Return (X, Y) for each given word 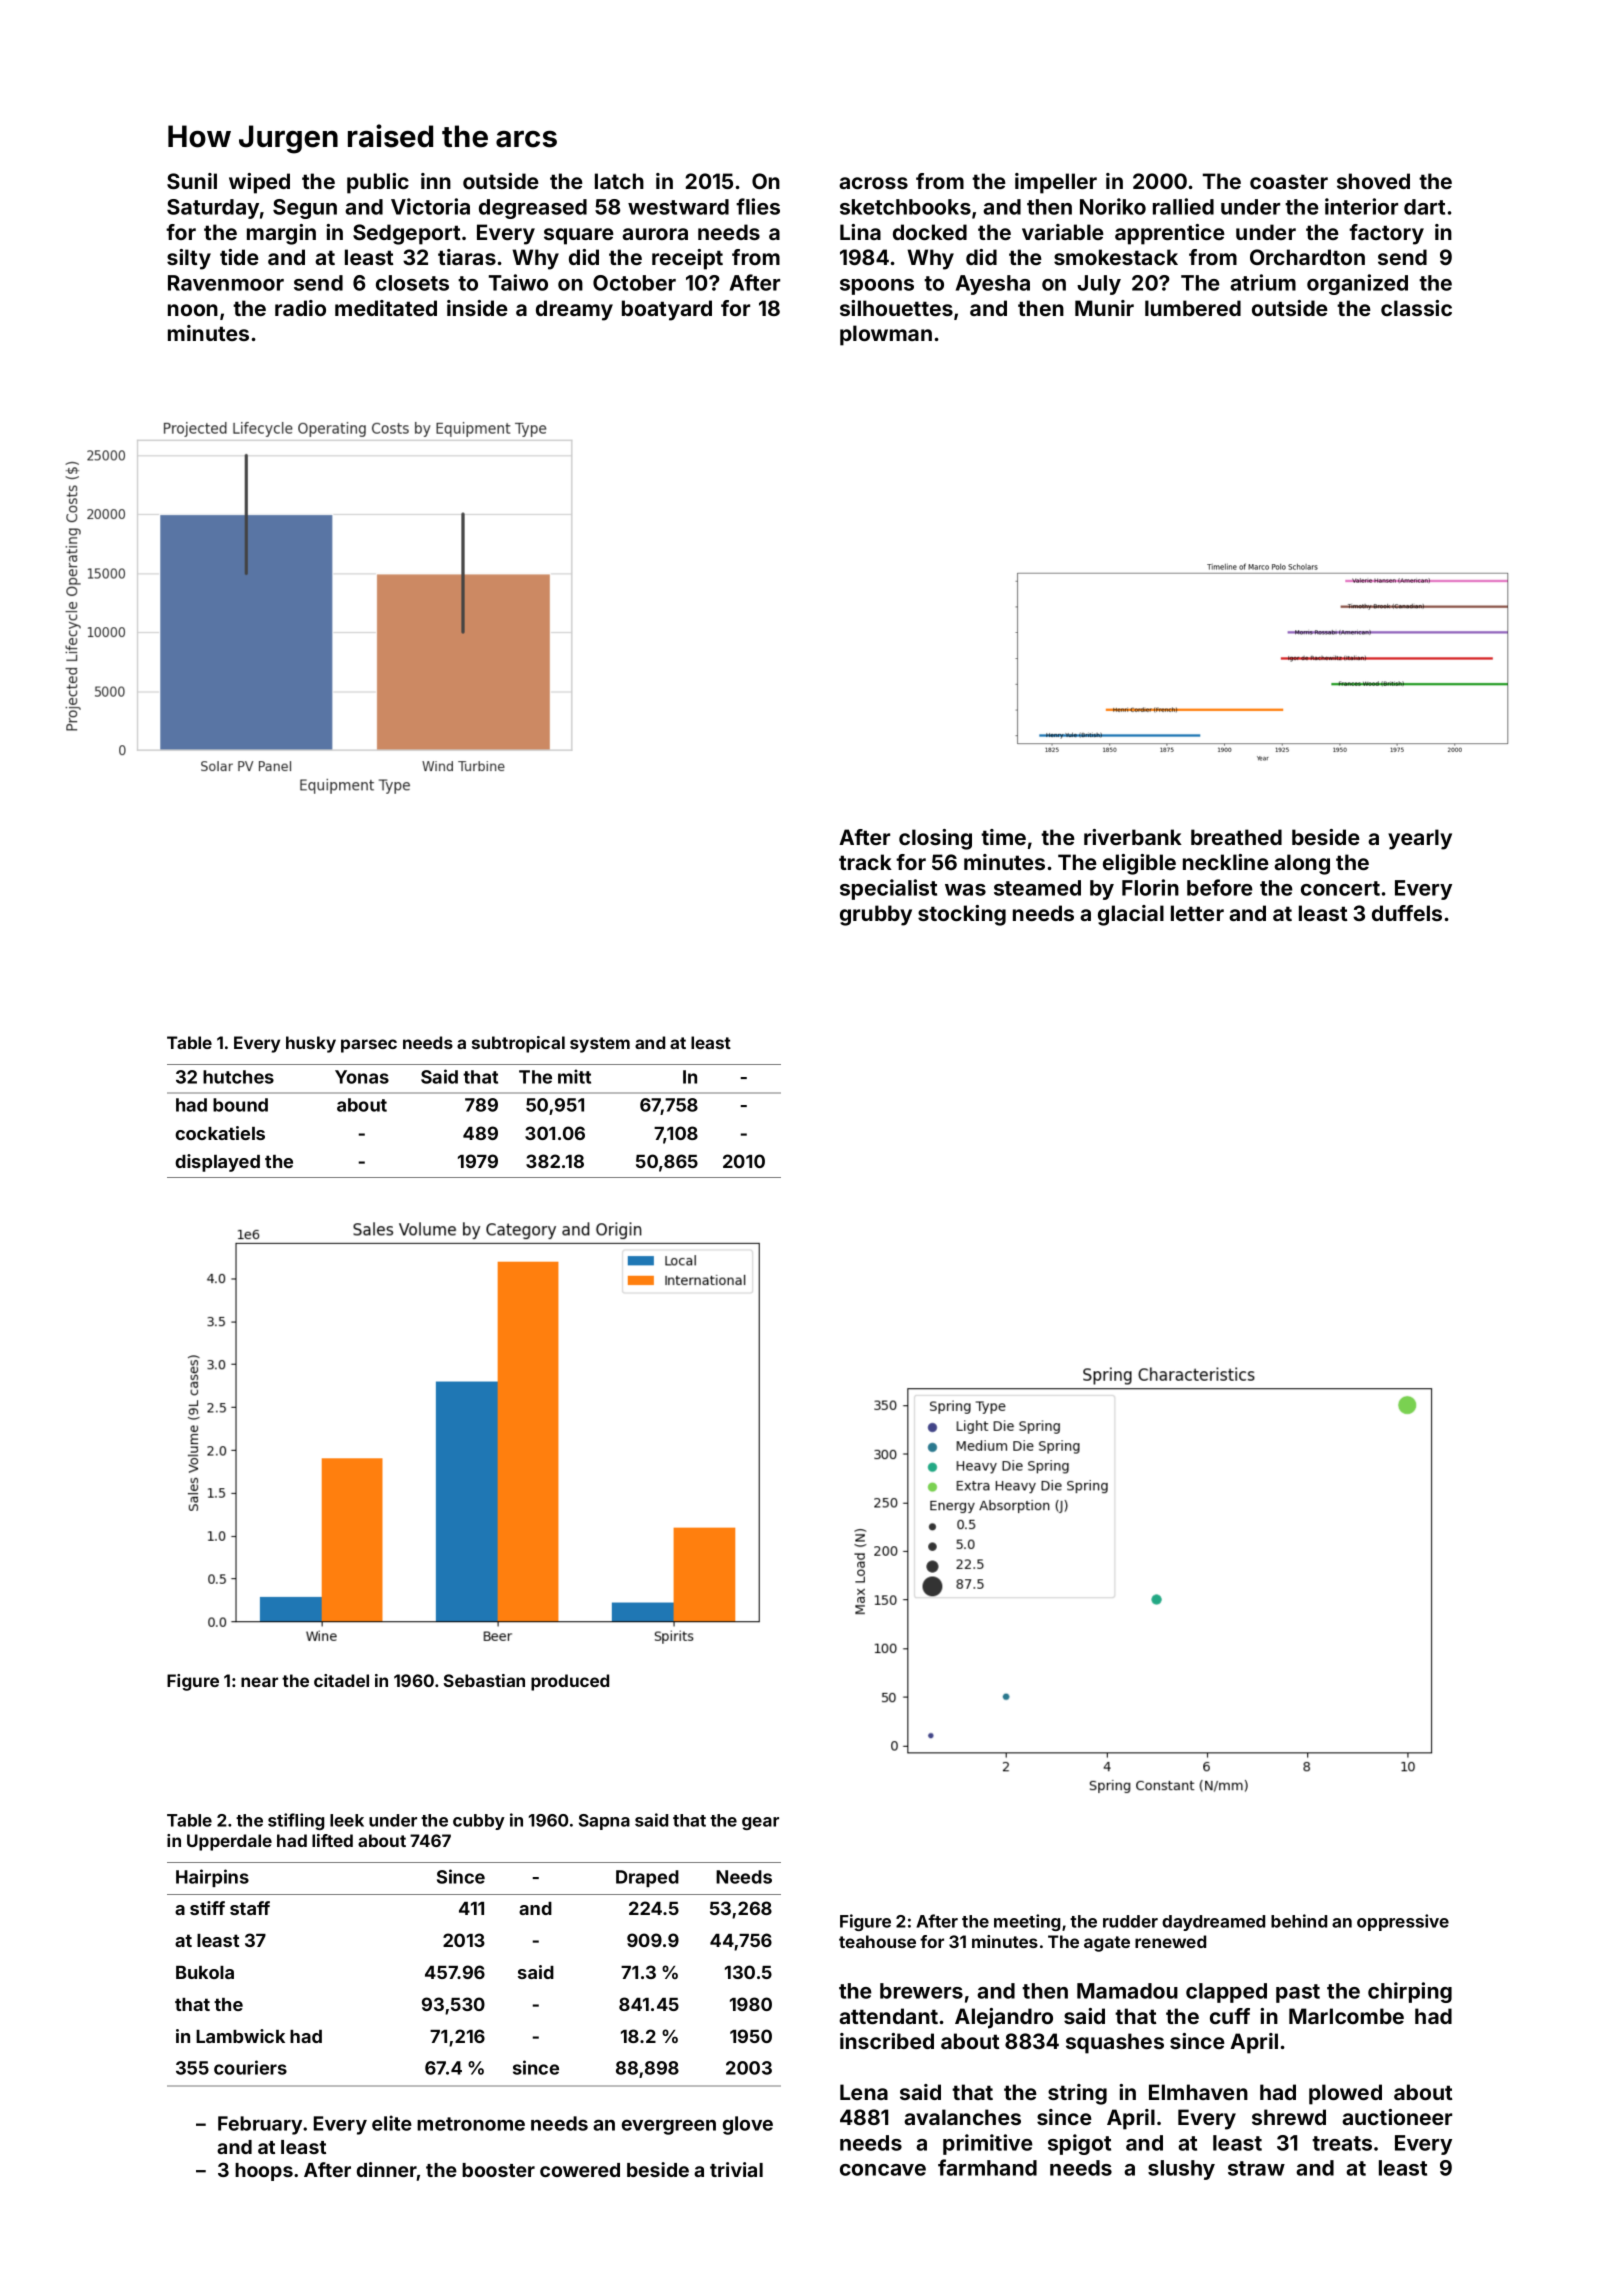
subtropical (518, 1044)
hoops (264, 2172)
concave (883, 2170)
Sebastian (484, 1680)
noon (193, 310)
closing (935, 839)
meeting (1027, 1922)
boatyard (667, 310)
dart (1424, 207)
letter (1197, 913)
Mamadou (1127, 1991)
